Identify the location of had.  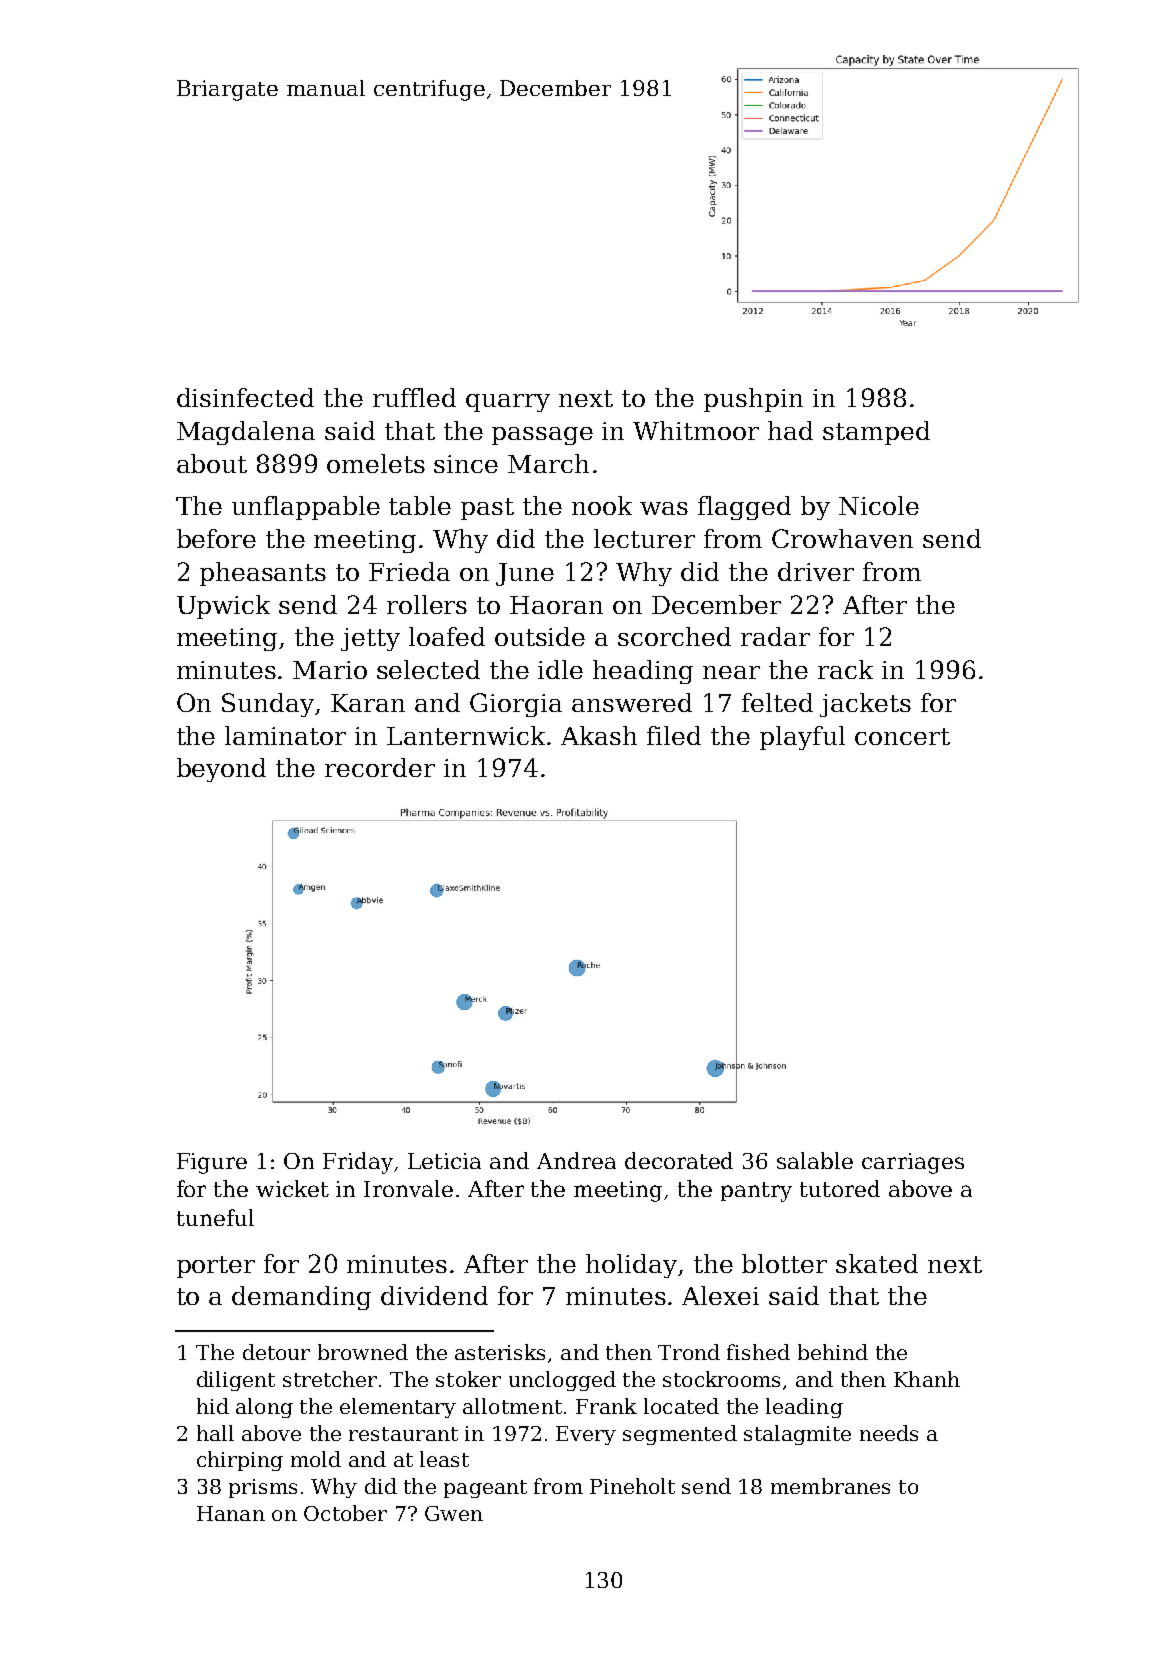
(790, 430).
